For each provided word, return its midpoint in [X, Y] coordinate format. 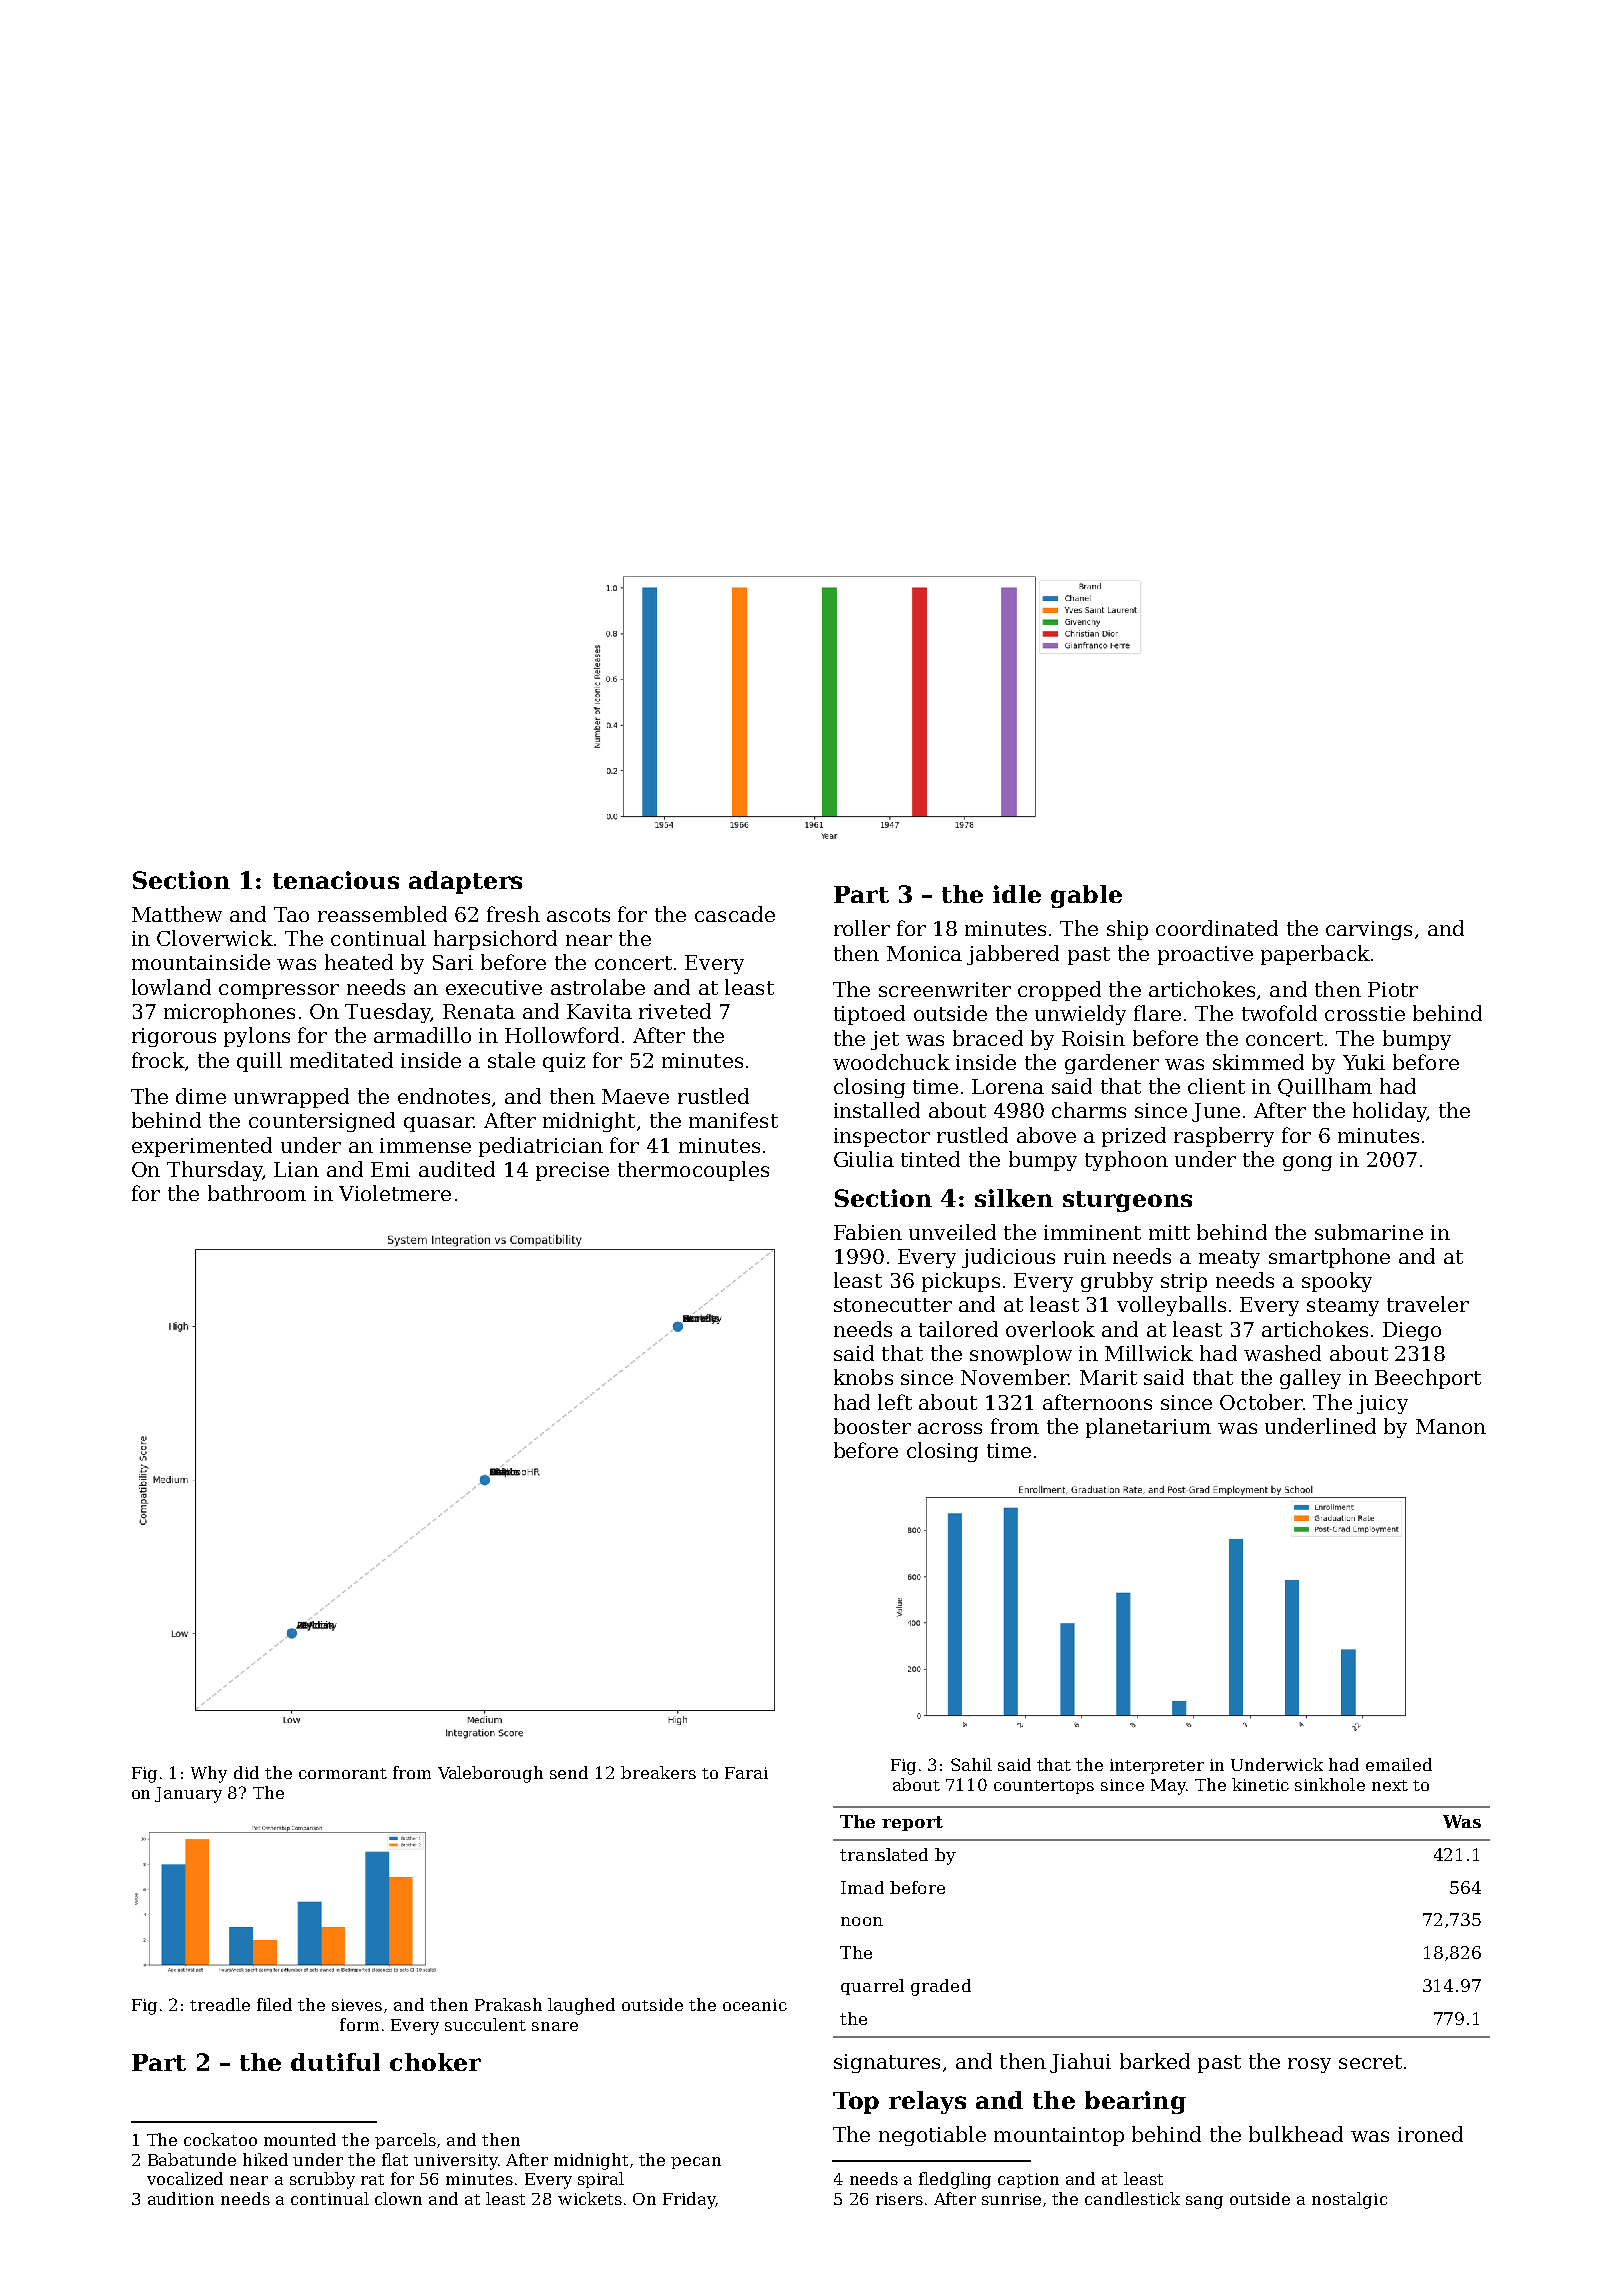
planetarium [1148, 1428]
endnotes [444, 1096]
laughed [581, 2006]
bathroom [257, 1193]
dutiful [335, 2062]
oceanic [755, 2005]
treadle [220, 2004]
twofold [1279, 1013]
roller [862, 928]
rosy [1309, 2065]
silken [1014, 1198]
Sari [453, 962]
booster [872, 1426]
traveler [1428, 1304]
